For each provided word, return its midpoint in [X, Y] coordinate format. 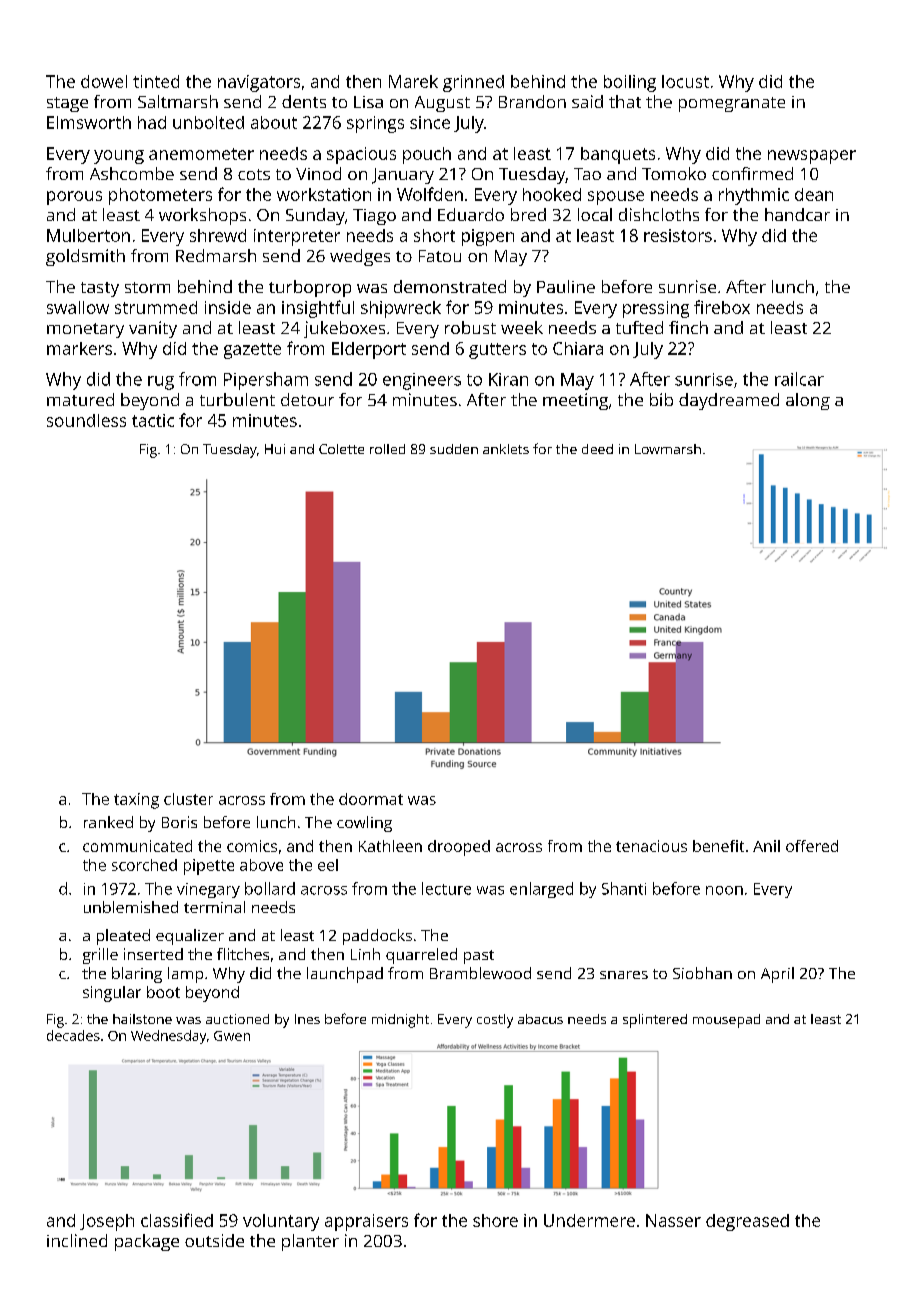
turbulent [237, 399]
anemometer [201, 154]
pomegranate [732, 104]
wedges [360, 257]
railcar [799, 379]
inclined [77, 1240]
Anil [766, 846]
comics [252, 846]
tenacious [651, 846]
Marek [413, 81]
